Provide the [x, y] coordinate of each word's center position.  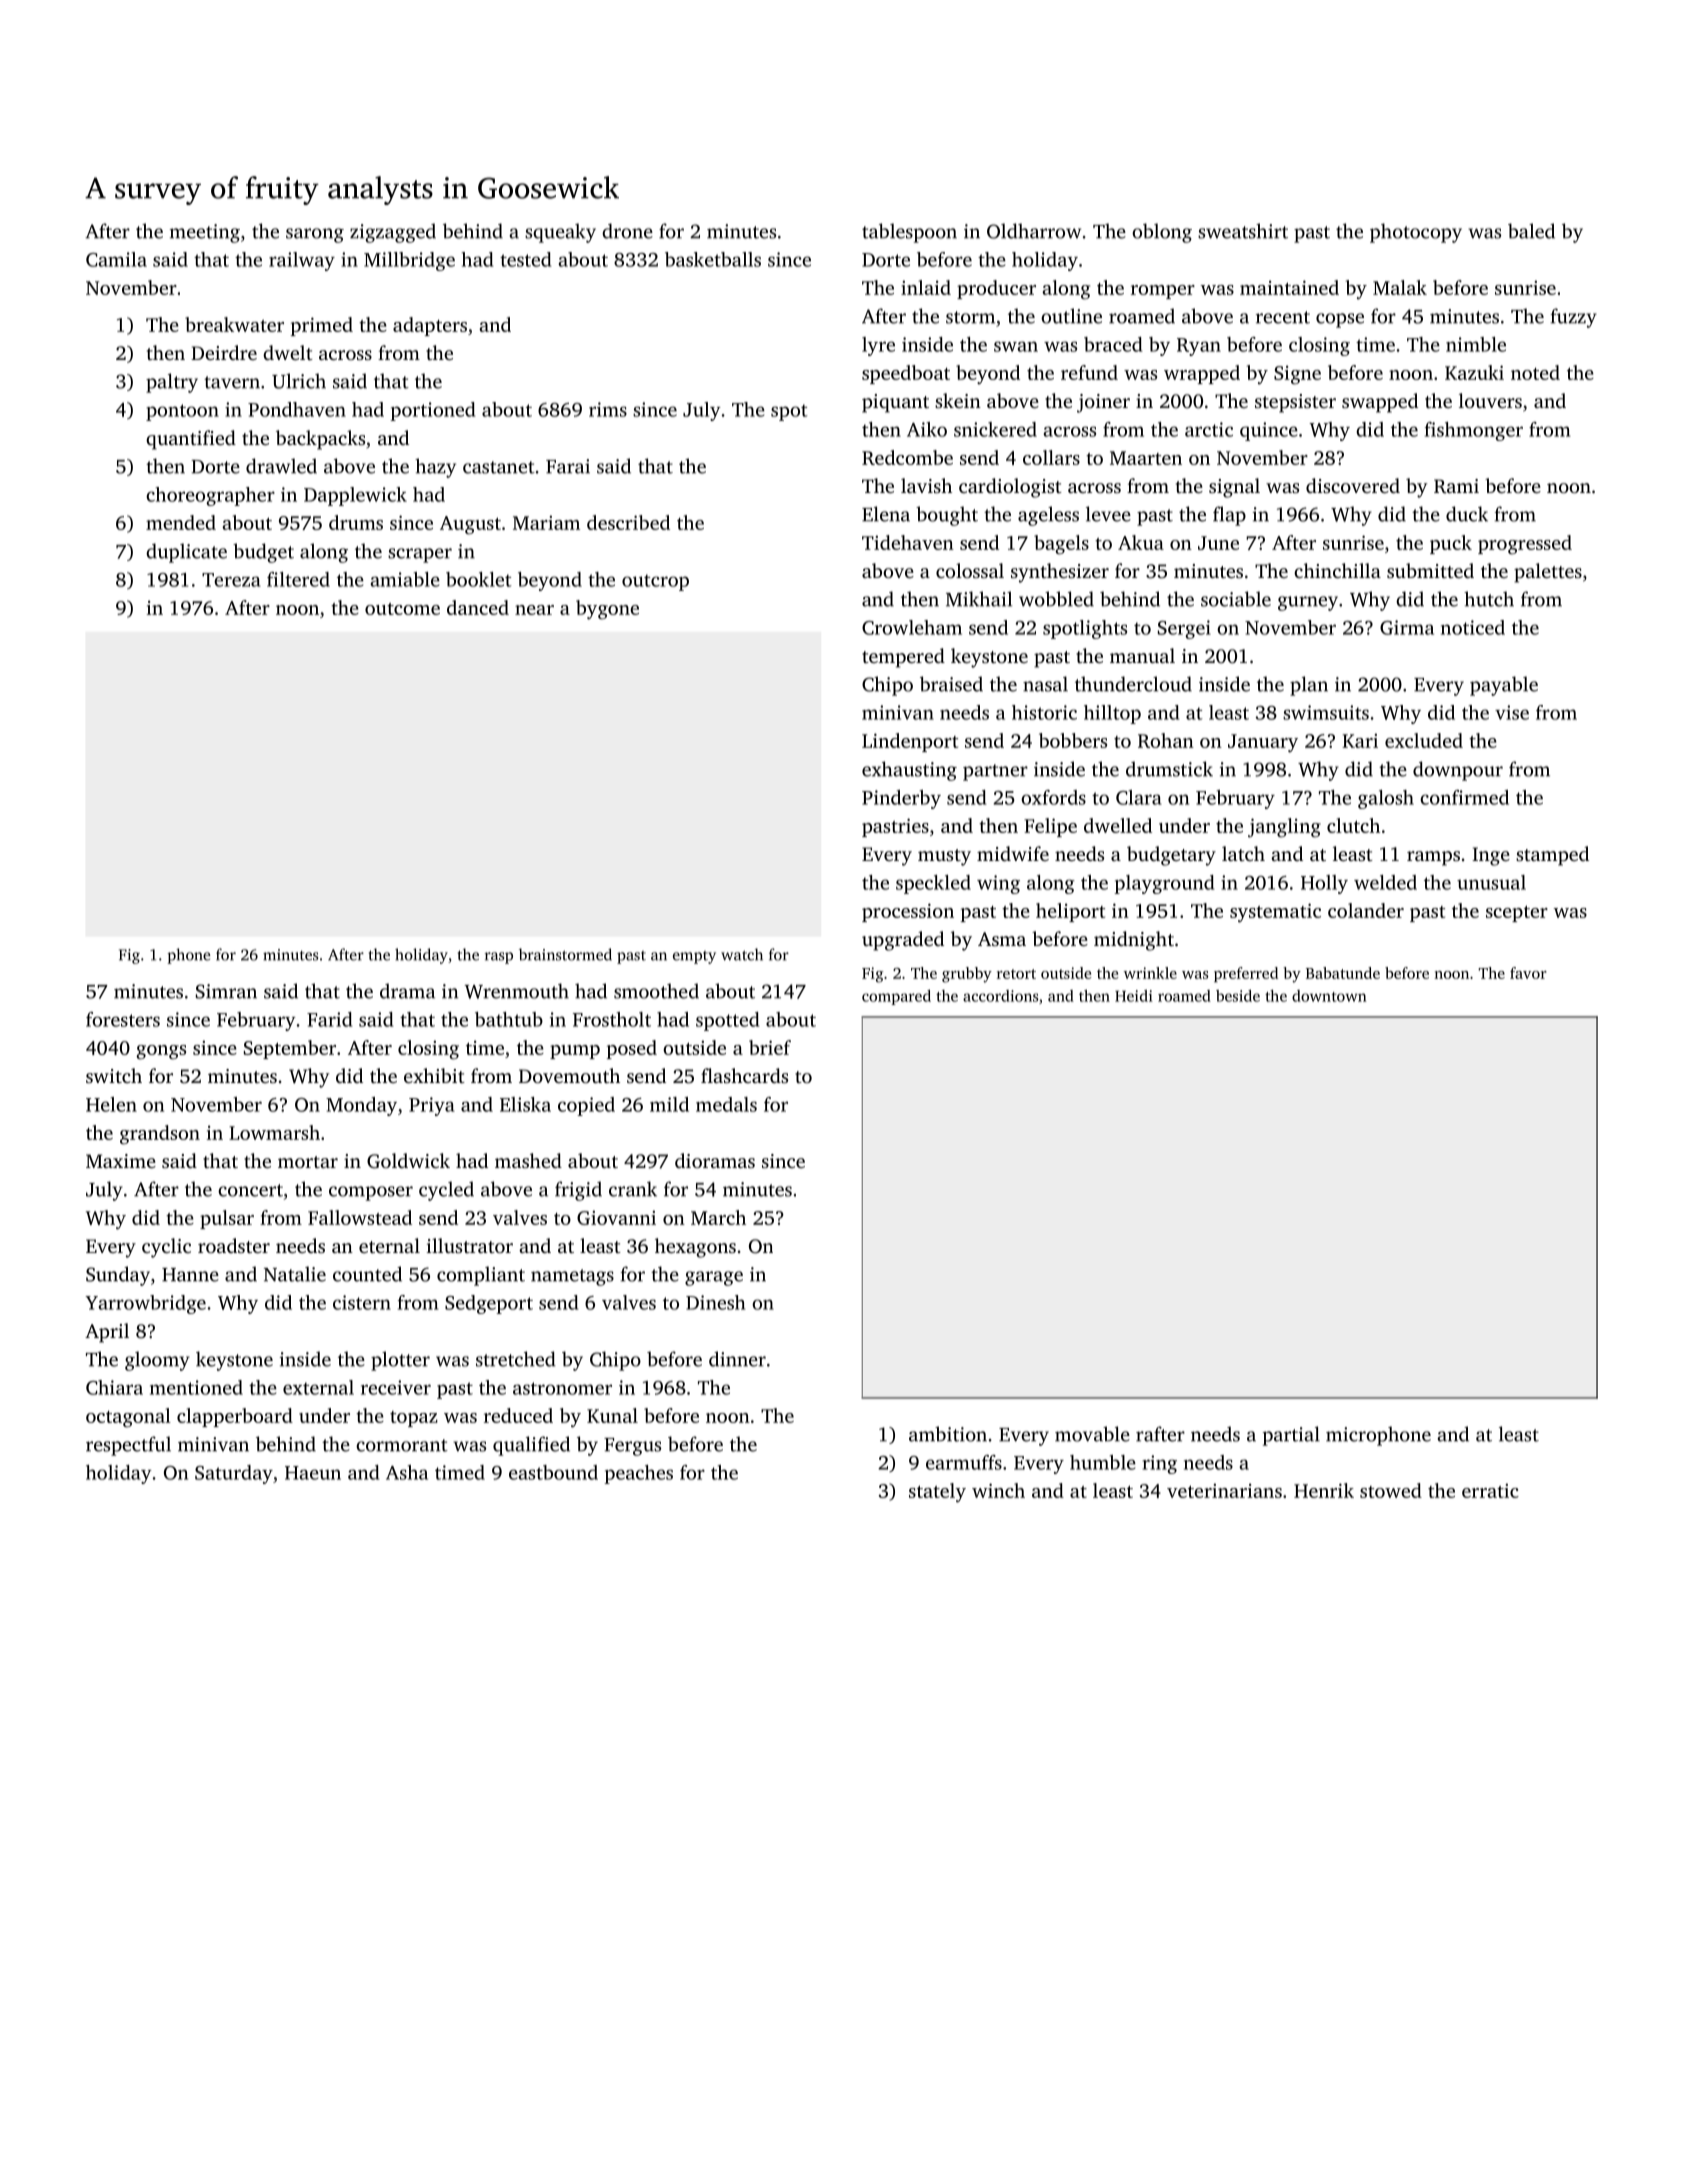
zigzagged [393, 233]
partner [995, 772]
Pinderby [901, 799]
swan [1016, 346]
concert [250, 1190]
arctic [1209, 429]
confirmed [1464, 797]
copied [586, 1106]
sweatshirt [1243, 231]
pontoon [182, 412]
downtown [1329, 996]
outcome [402, 609]
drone [627, 231]
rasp [499, 958]
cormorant [402, 1445]
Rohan [1166, 740]
